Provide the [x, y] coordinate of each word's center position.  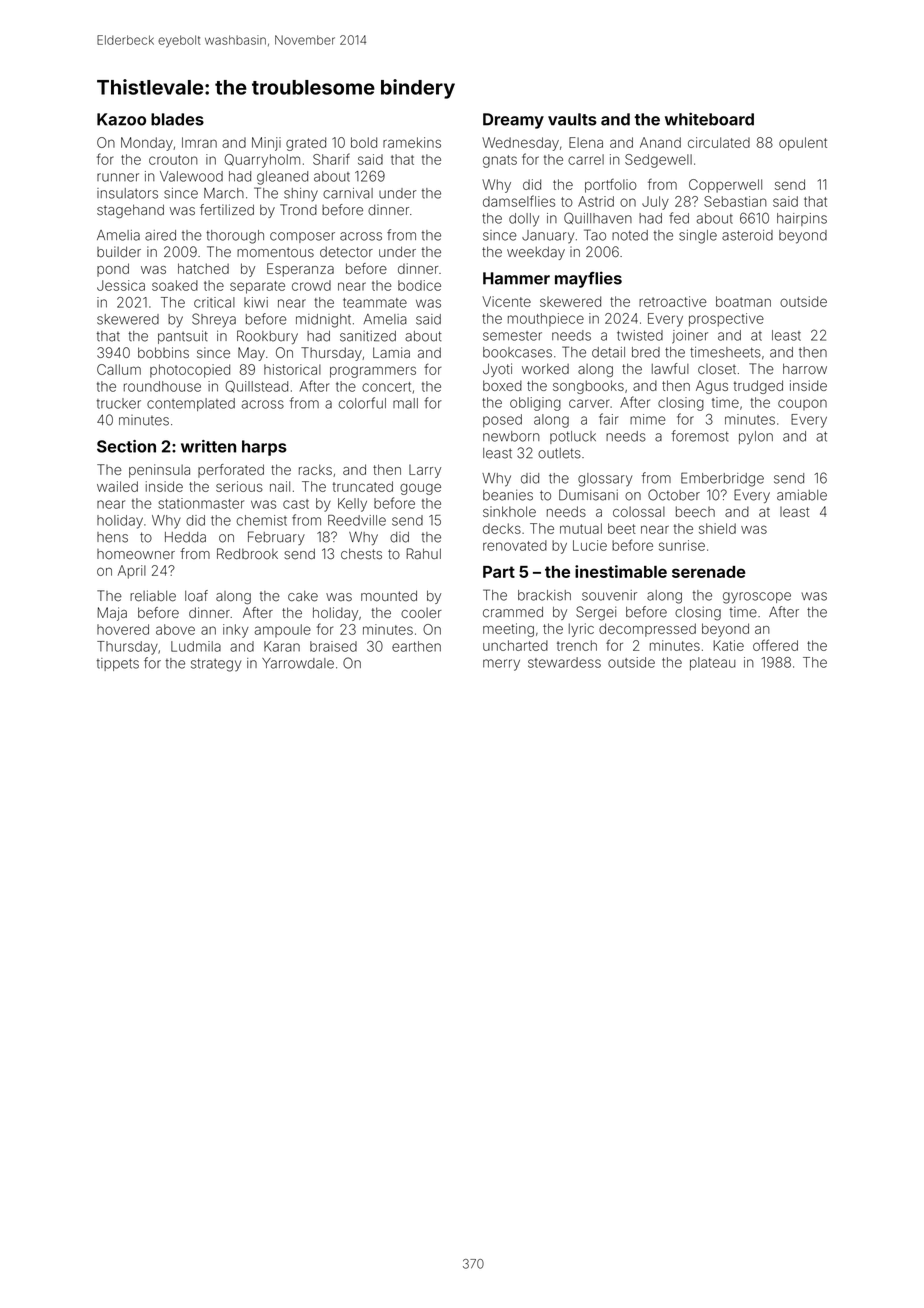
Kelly [352, 505]
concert [386, 387]
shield [717, 528]
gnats [500, 161]
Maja [112, 614]
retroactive [673, 301]
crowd [311, 285]
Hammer [516, 278]
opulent [803, 144]
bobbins [163, 352]
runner [118, 177]
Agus [712, 387]
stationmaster [201, 503]
